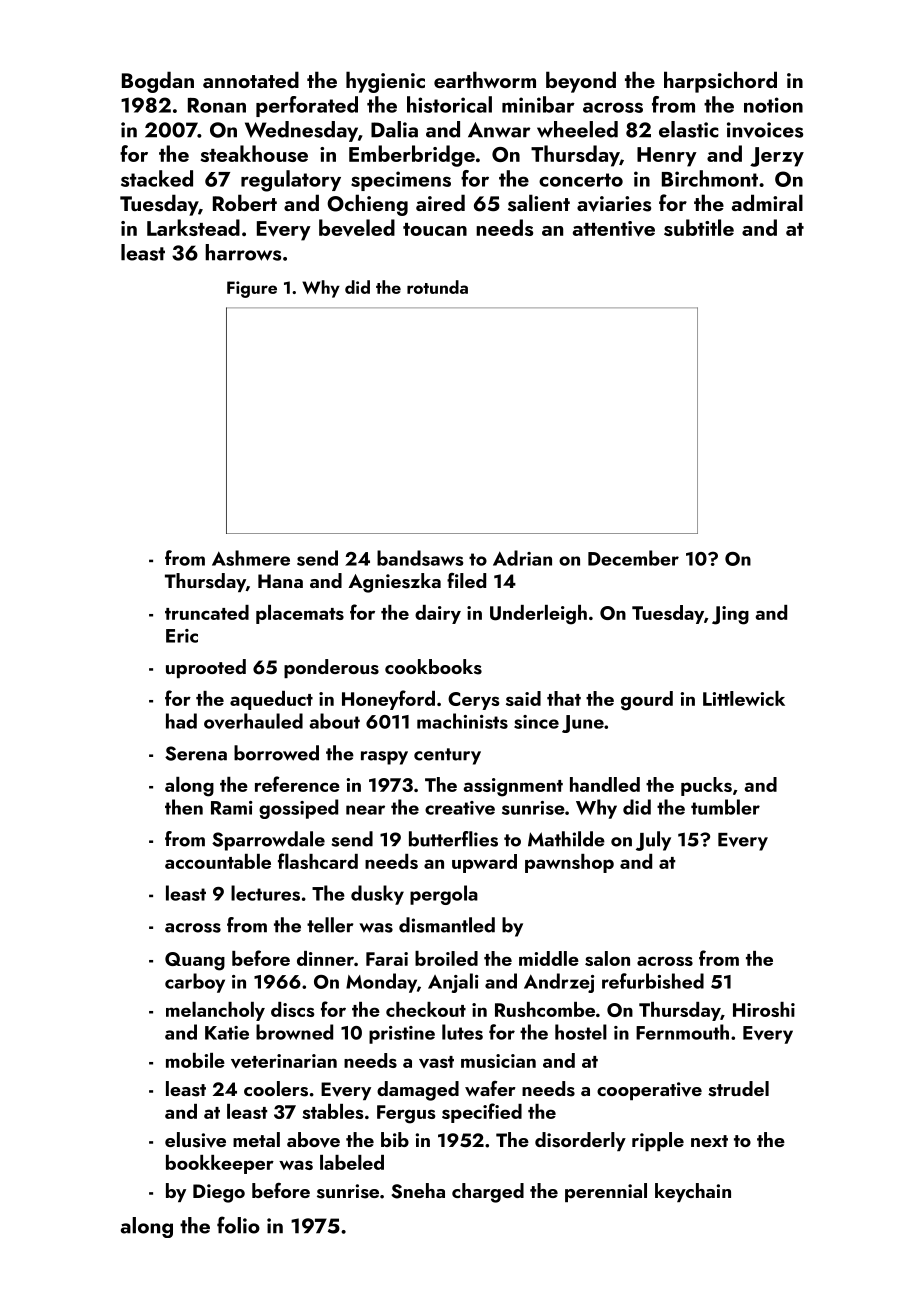 The height and width of the image is (1314, 924). I want to click on harpsichord, so click(720, 82).
